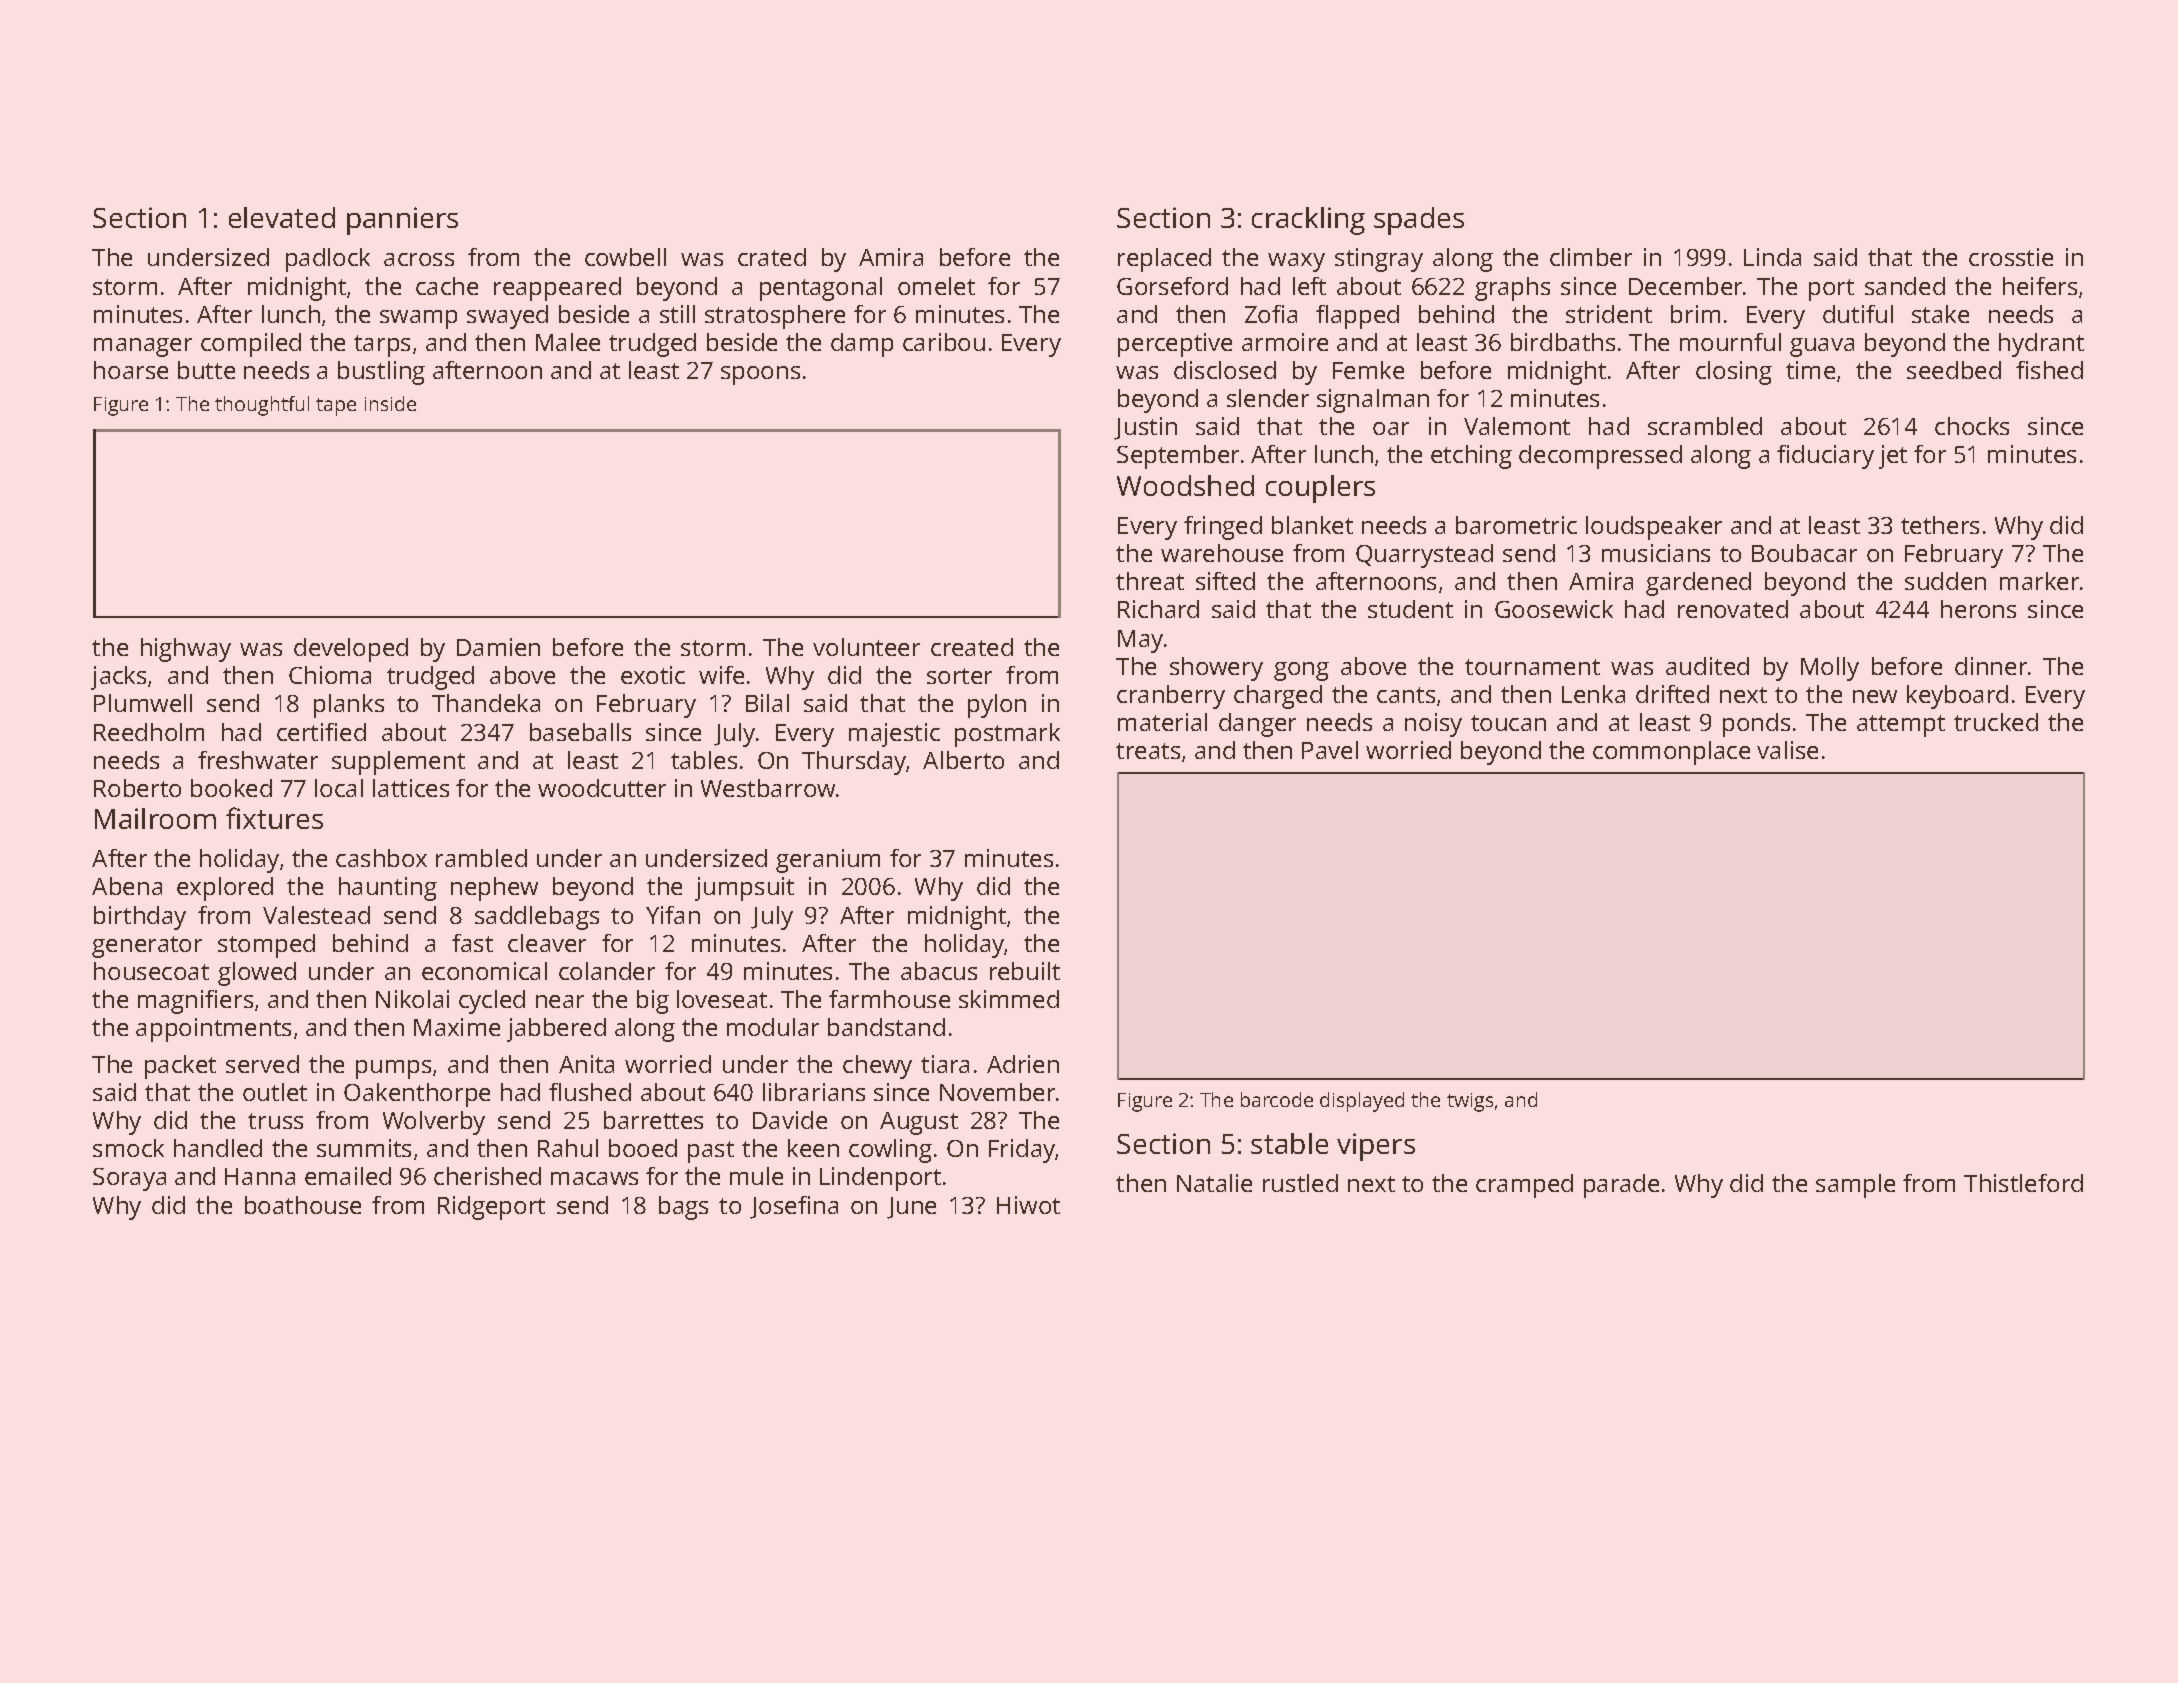 This page has width=2178, height=1683. Describe the element at coordinates (402, 221) in the page. I see `panniers` at that location.
